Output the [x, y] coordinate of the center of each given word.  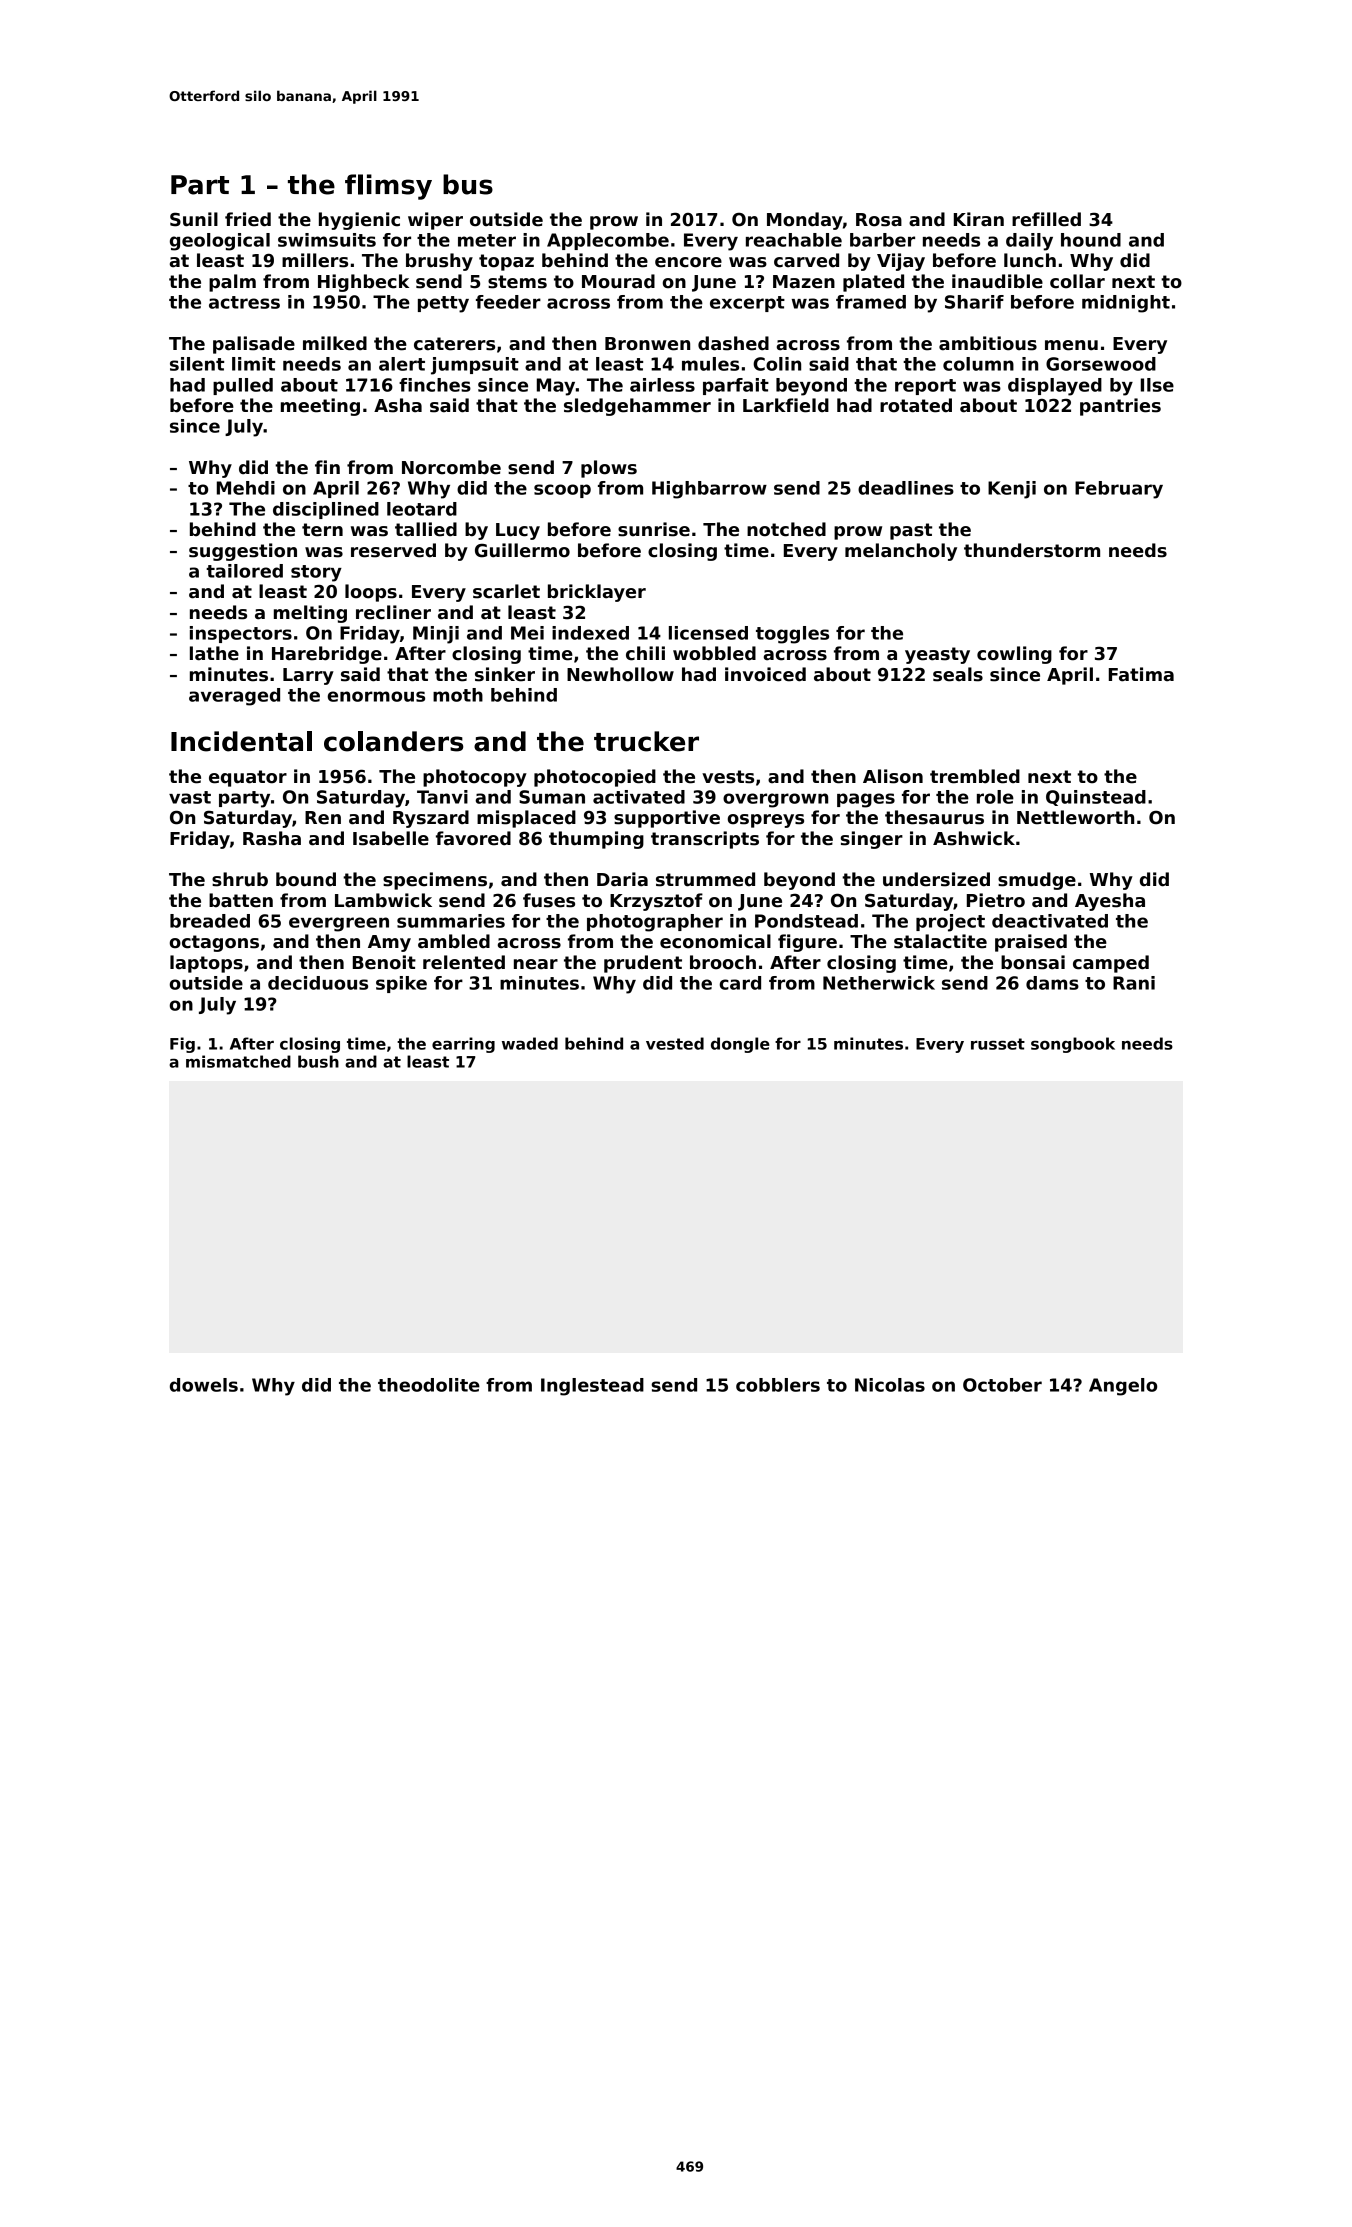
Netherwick [879, 983]
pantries [1120, 407]
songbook [1073, 1045]
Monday [805, 221]
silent [197, 364]
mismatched [238, 1061]
